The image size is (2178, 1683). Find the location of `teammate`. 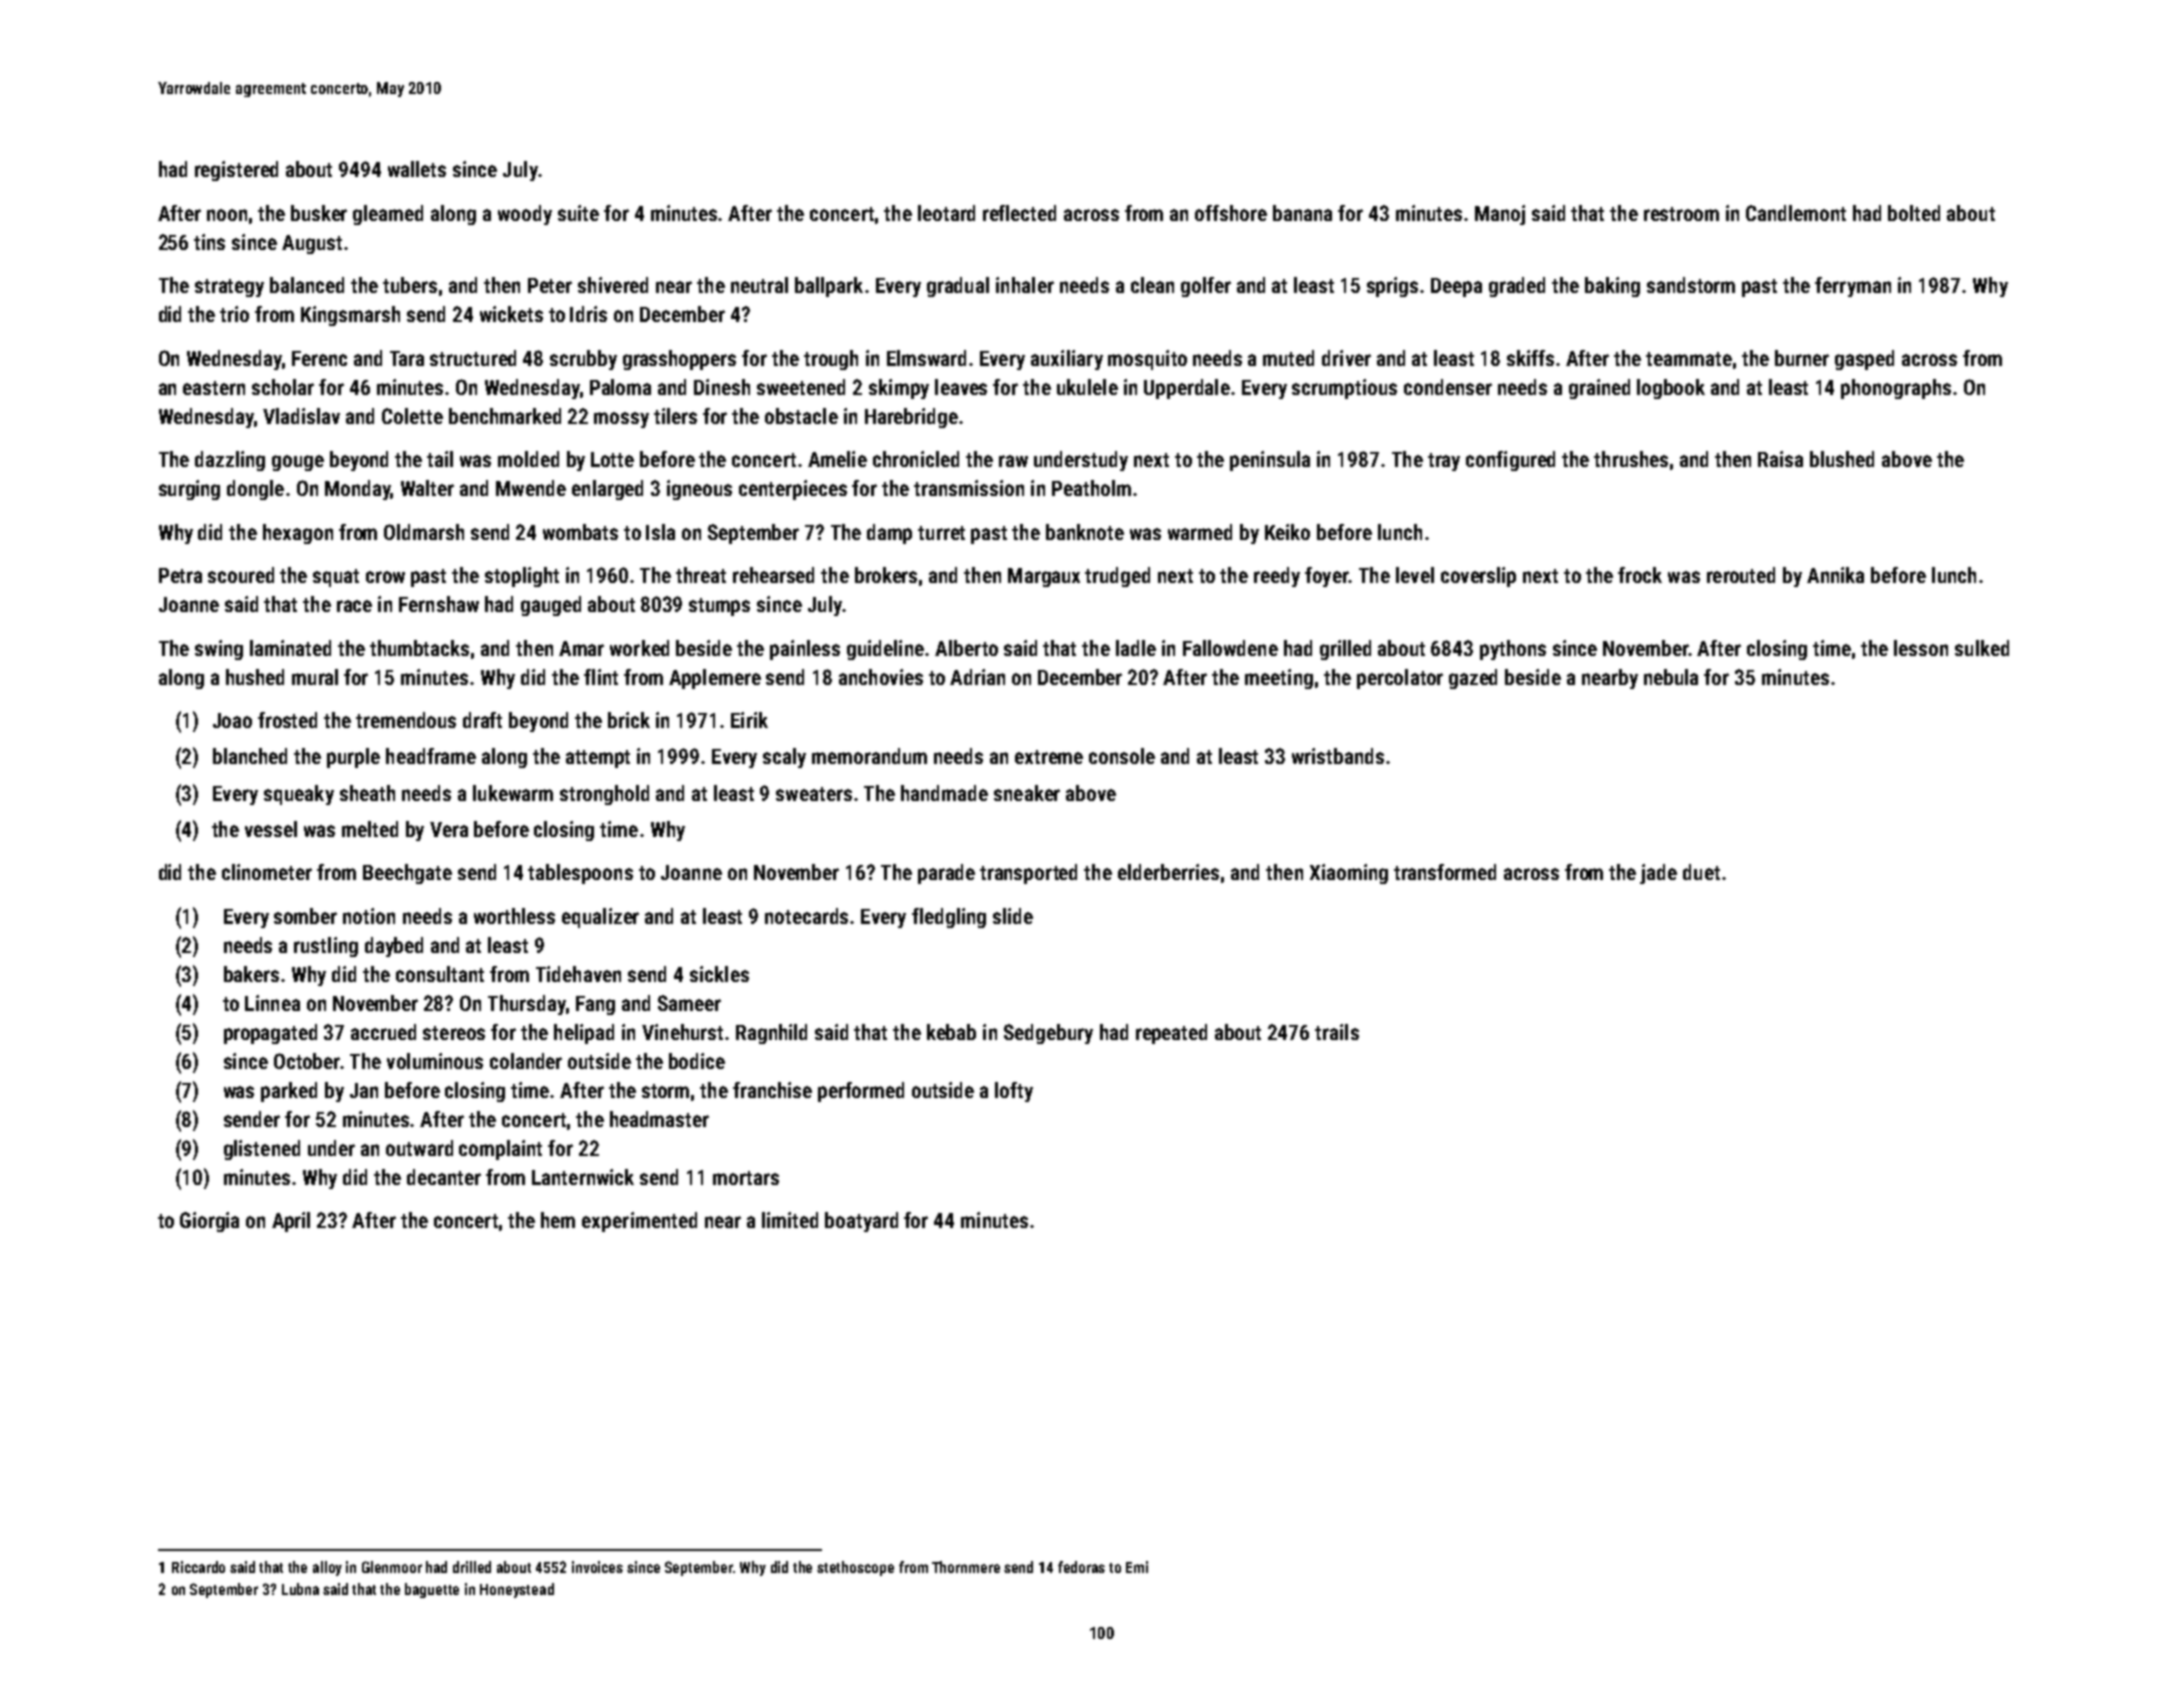

teammate is located at coordinates (1689, 359).
